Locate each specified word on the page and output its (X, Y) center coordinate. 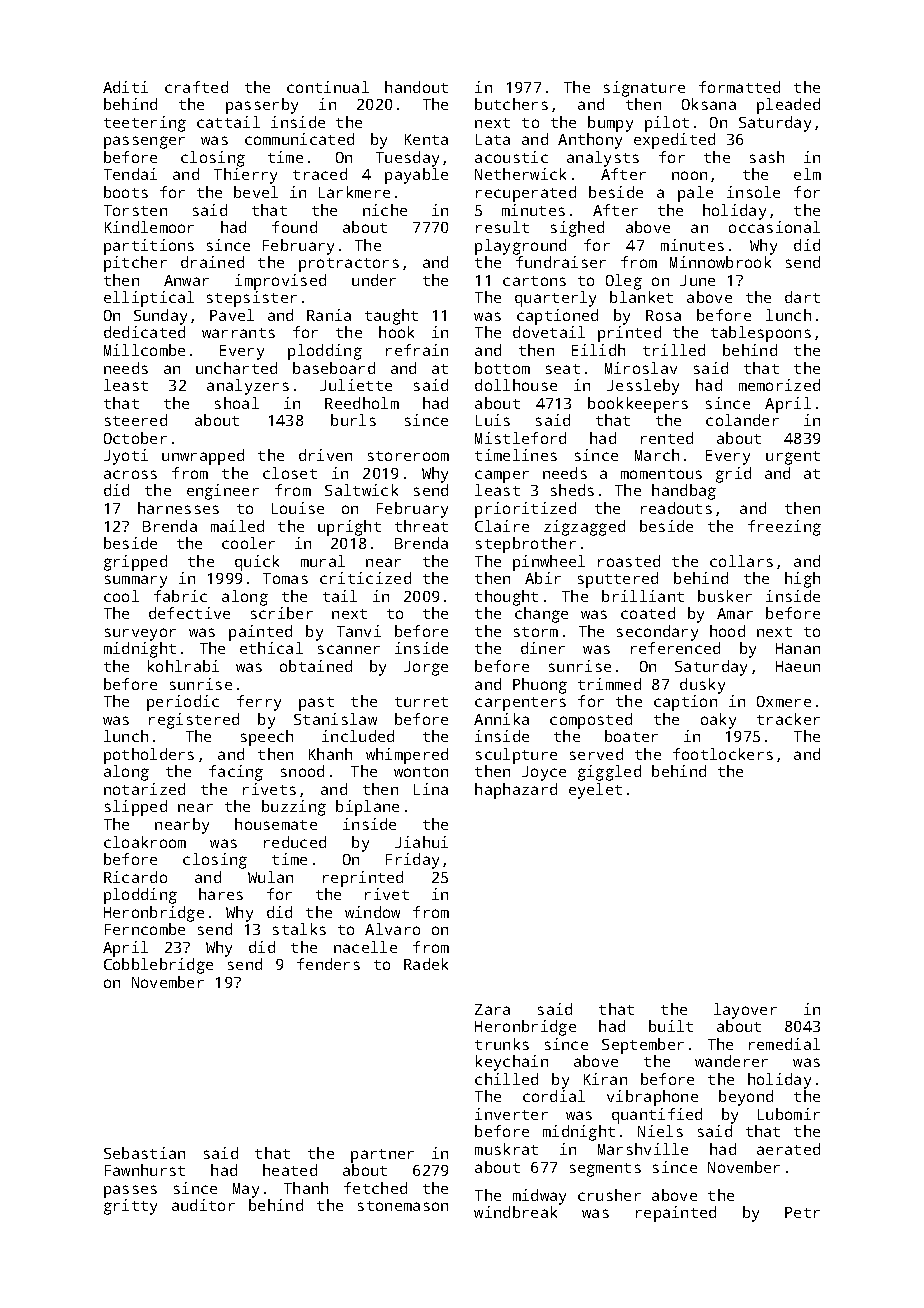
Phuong (540, 686)
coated (648, 613)
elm (807, 174)
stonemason (403, 1206)
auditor (203, 1205)
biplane (367, 808)
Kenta (426, 139)
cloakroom (145, 842)
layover (745, 1011)
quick (257, 563)
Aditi (125, 87)
